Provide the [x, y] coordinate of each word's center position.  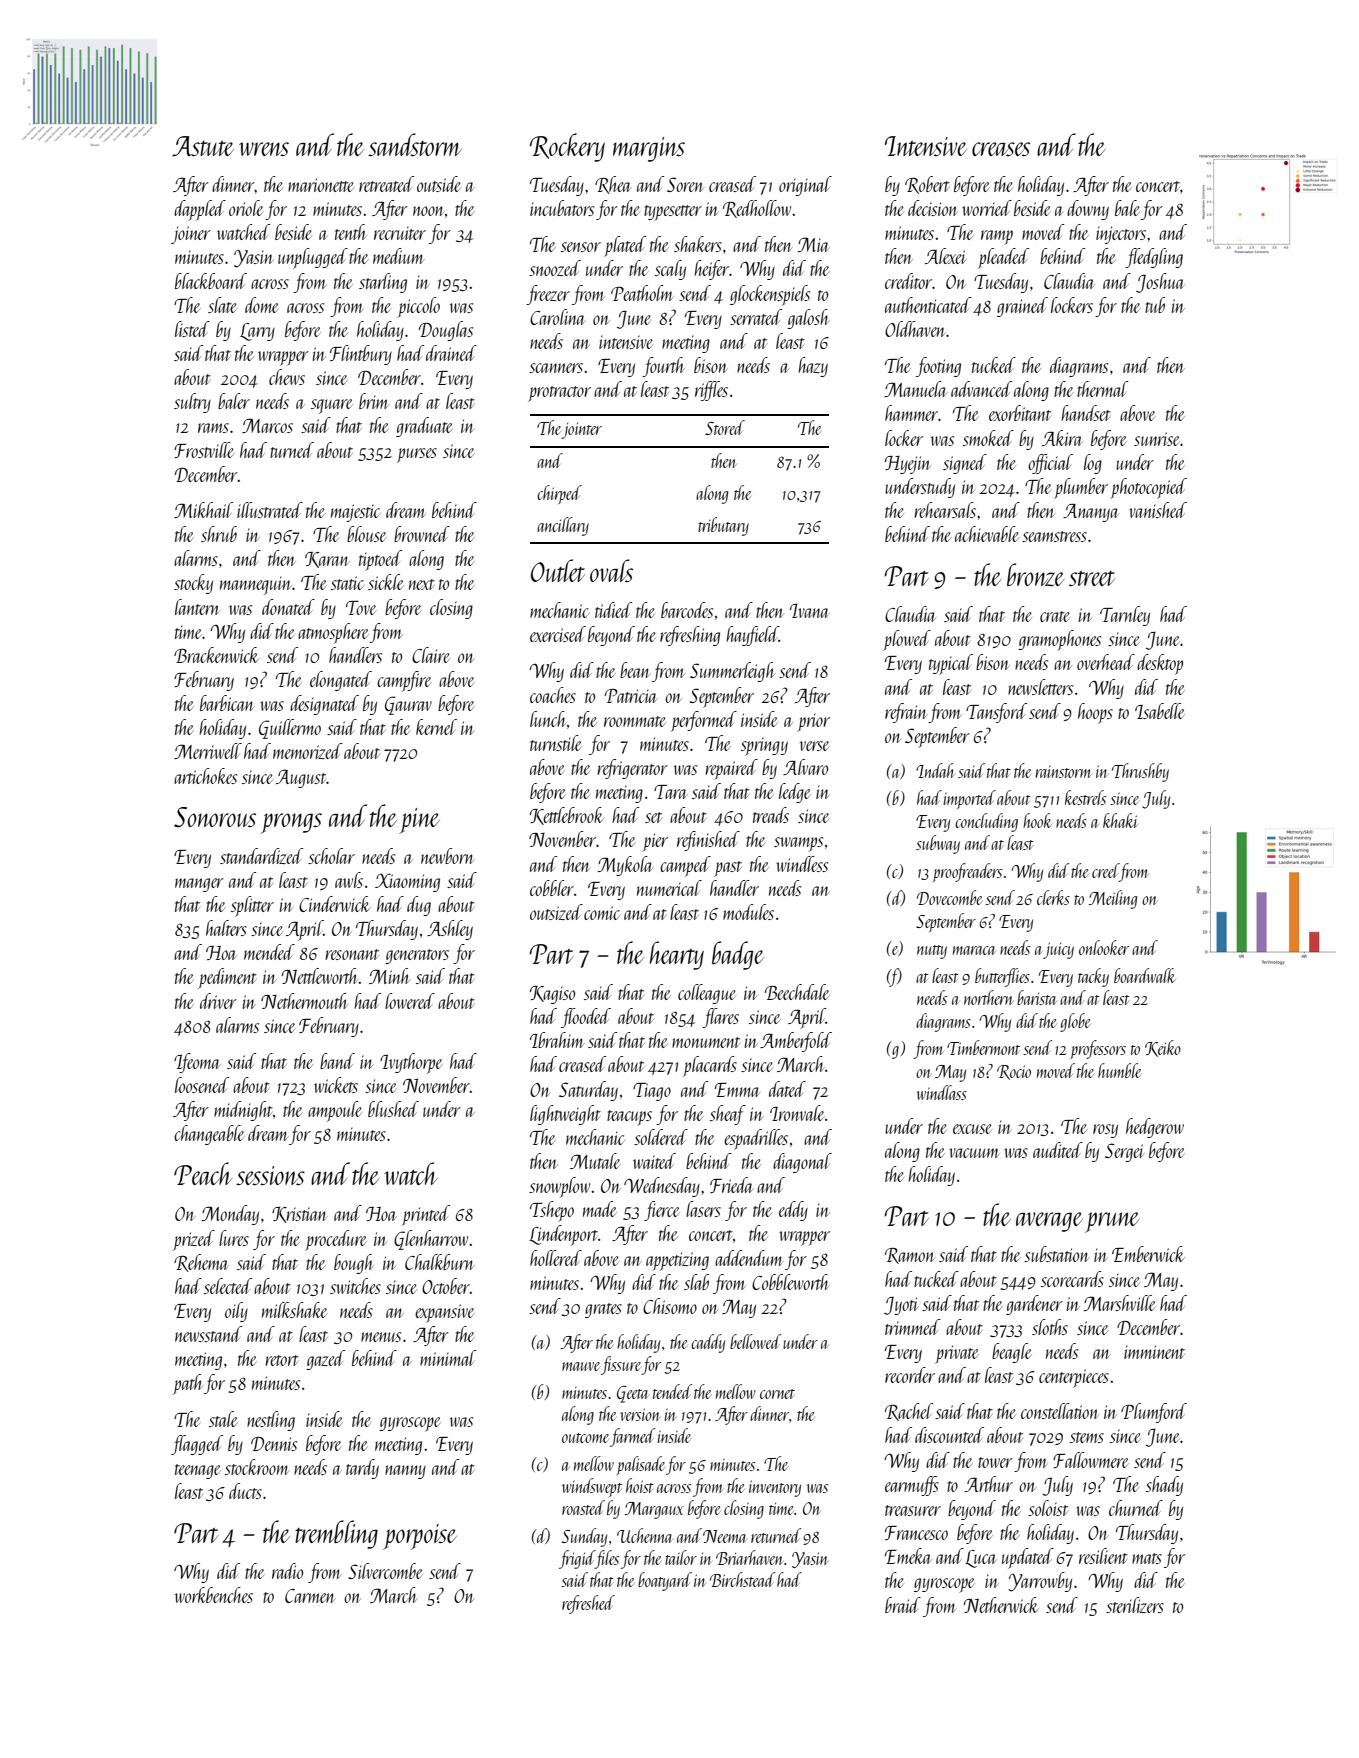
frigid [577, 1559]
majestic [355, 513]
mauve [581, 1366]
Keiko [1163, 1048]
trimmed [912, 1327]
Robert [927, 185]
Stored [725, 427]
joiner [191, 235]
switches [355, 1286]
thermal [1103, 389]
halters [226, 928]
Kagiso [552, 995]
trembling [336, 1534]
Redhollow [757, 209]
